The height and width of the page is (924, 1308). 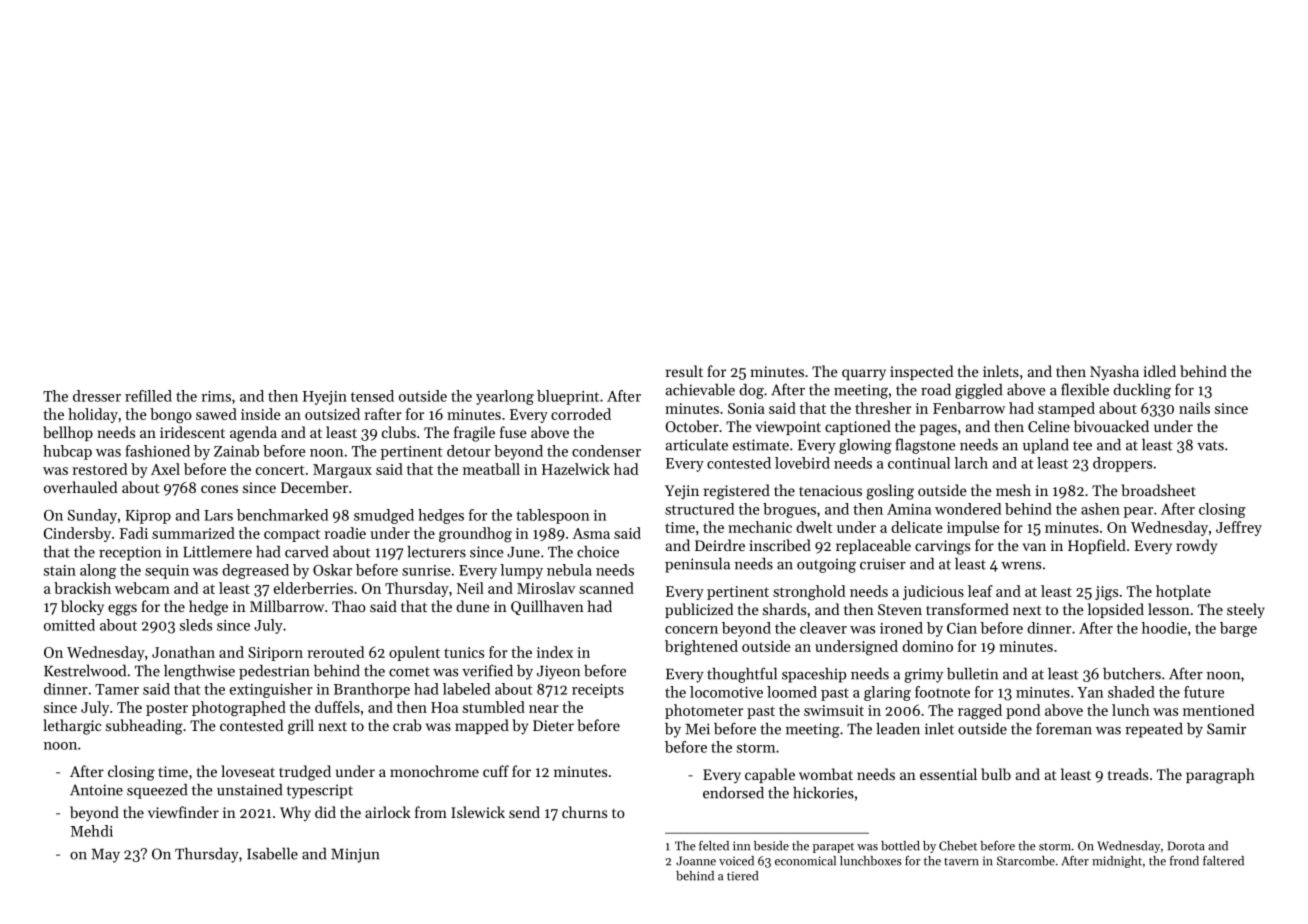 I want to click on mesh, so click(x=1013, y=490).
